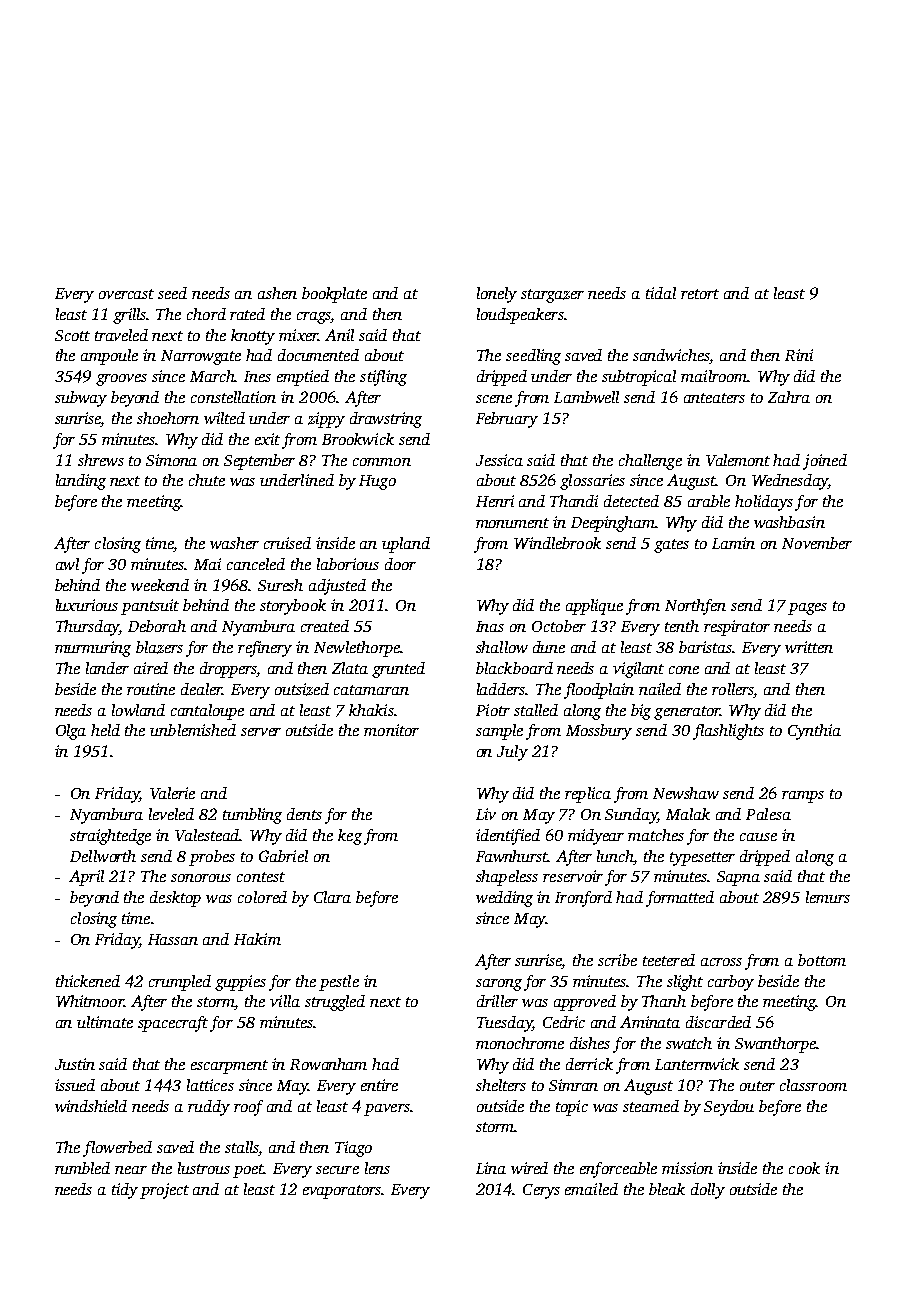 Image resolution: width=908 pixels, height=1316 pixels. I want to click on evaporators, so click(342, 1192).
